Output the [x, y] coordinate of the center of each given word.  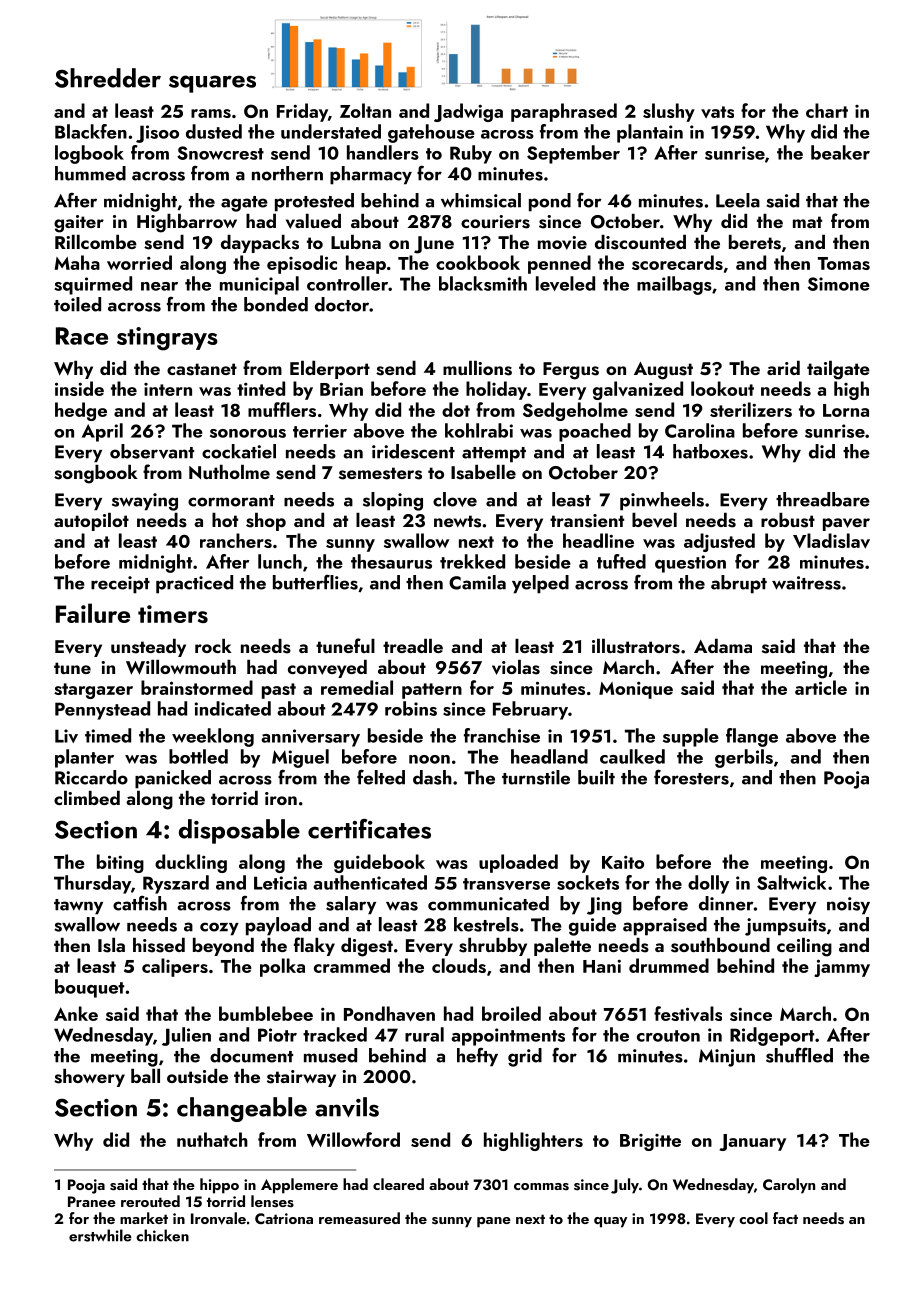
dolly [708, 884]
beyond [223, 947]
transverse [506, 884]
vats [717, 112]
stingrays [167, 339]
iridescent [413, 451]
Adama [723, 646]
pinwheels [662, 501]
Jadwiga [468, 112]
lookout [722, 388]
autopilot [91, 522]
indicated [233, 708]
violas [516, 667]
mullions [477, 368]
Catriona [284, 1218]
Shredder [108, 78]
